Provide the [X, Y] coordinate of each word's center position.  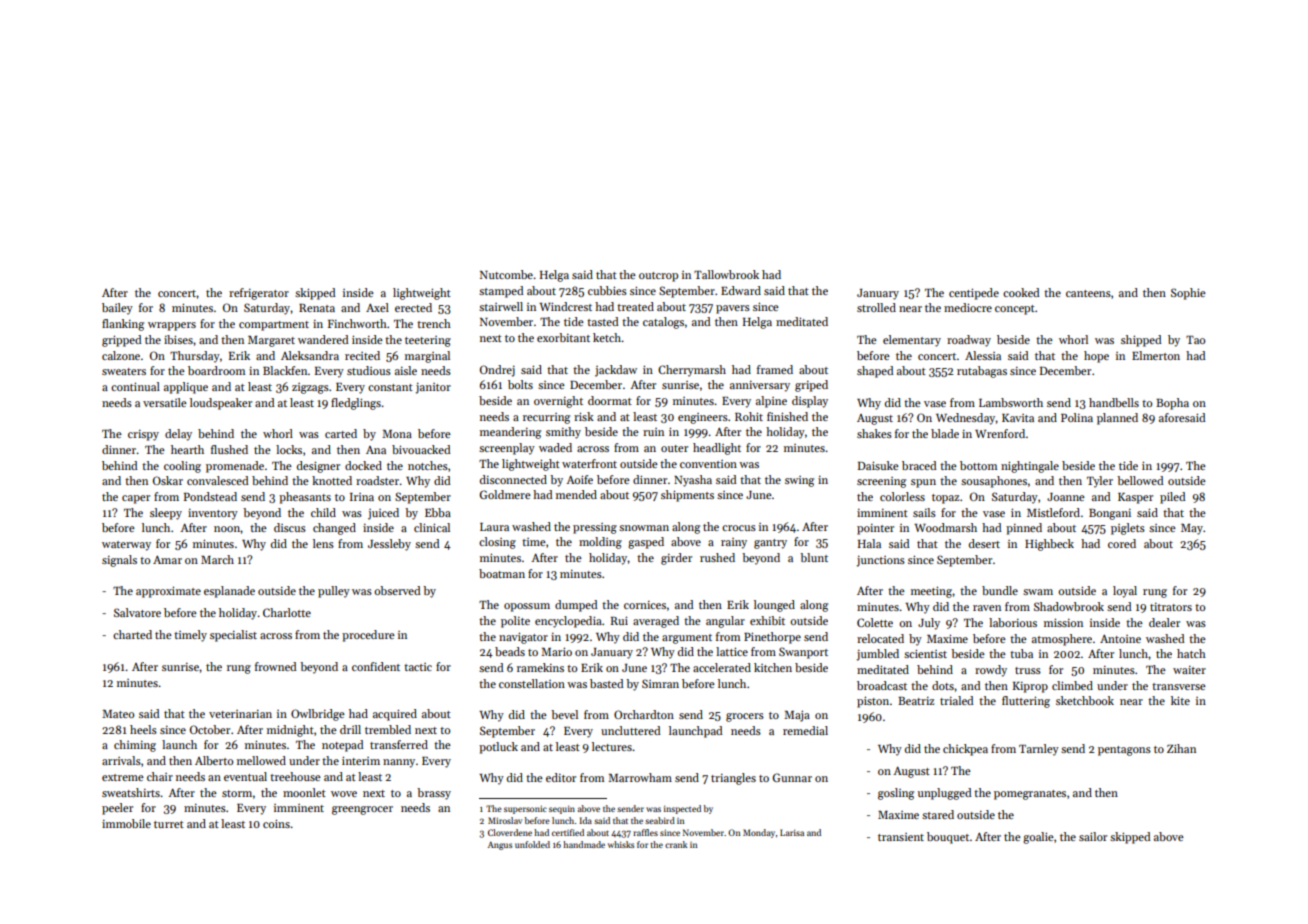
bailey [117, 309]
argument [687, 639]
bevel [564, 714]
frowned [276, 666]
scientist [925, 653]
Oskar [168, 480]
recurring [546, 418]
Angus [500, 845]
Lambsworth [1011, 402]
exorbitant [563, 337]
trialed [957, 700]
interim [361, 760]
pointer [875, 529]
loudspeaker [221, 404]
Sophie [1188, 294]
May [1192, 529]
